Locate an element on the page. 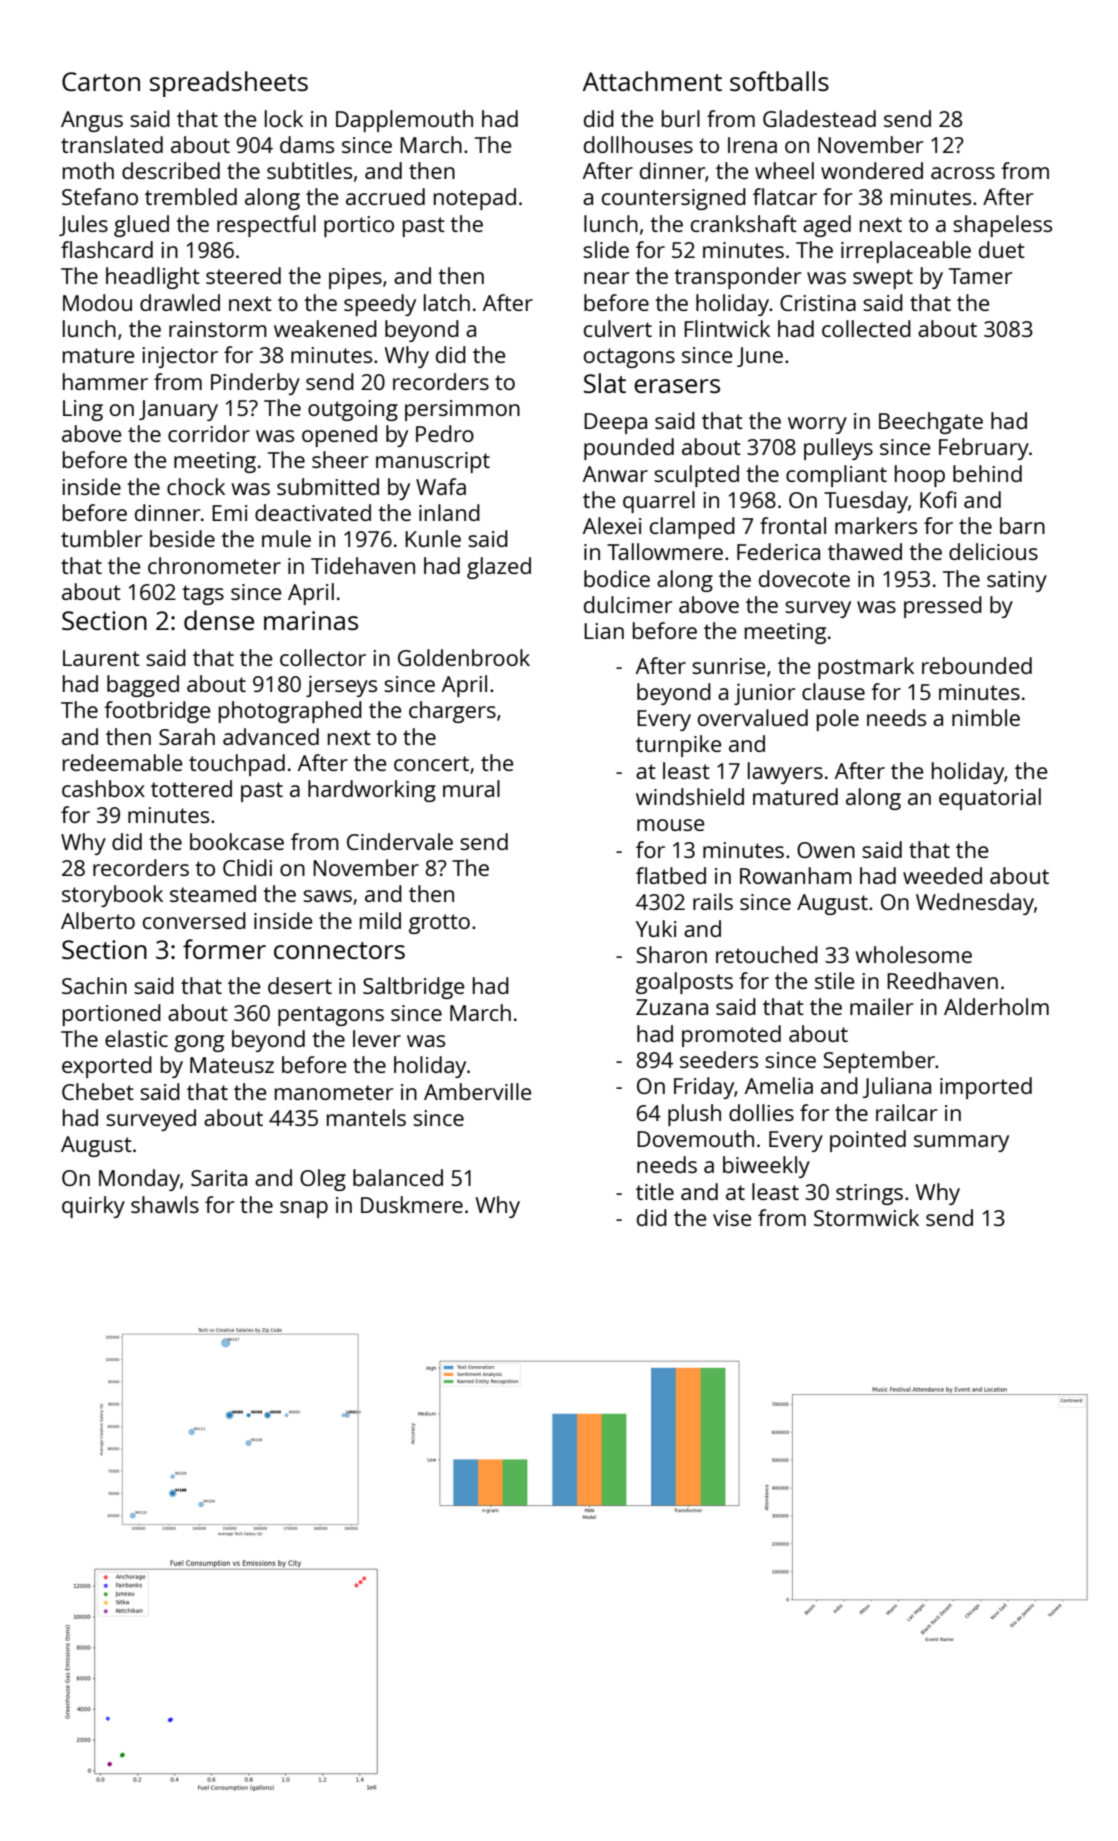  connectors is located at coordinates (339, 950).
